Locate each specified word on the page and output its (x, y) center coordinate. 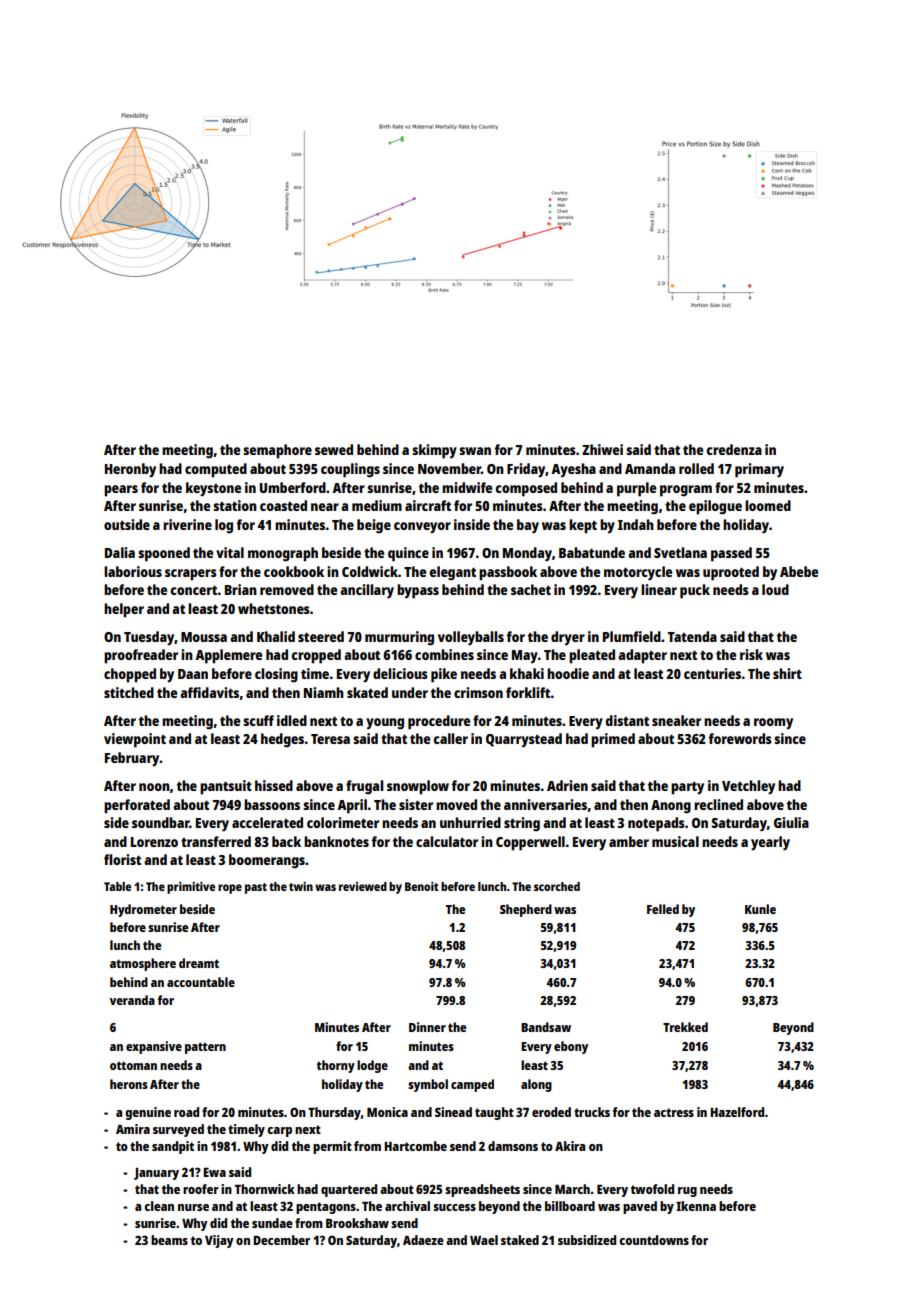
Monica (387, 1112)
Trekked (685, 1027)
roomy (773, 724)
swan (475, 451)
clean (159, 1206)
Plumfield (632, 636)
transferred (216, 841)
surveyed (178, 1130)
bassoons (272, 804)
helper (124, 610)
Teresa (330, 739)
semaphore (277, 451)
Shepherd (526, 910)
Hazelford (737, 1112)
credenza (734, 449)
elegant (452, 573)
